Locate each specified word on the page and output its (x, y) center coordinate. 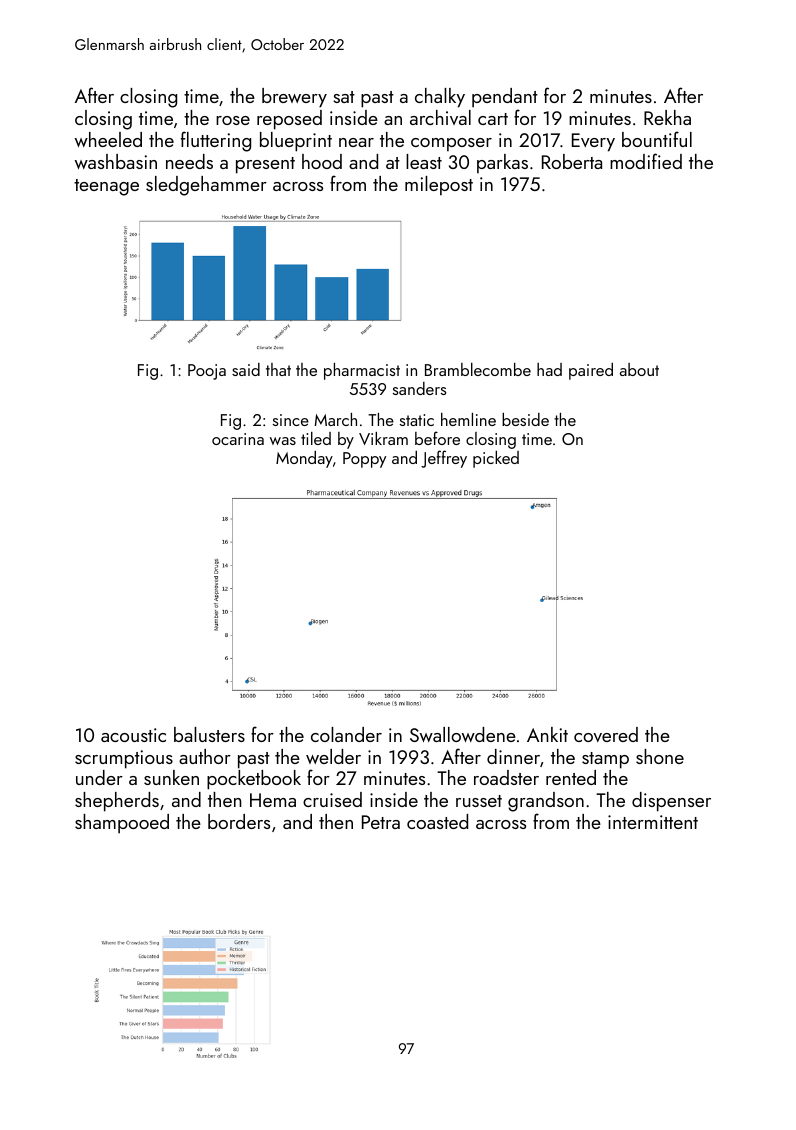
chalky (440, 98)
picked (496, 459)
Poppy (364, 460)
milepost (439, 186)
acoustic (133, 735)
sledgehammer (206, 186)
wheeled (108, 139)
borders (239, 821)
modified (646, 161)
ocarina (238, 439)
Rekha (667, 117)
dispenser (671, 802)
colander (346, 734)
